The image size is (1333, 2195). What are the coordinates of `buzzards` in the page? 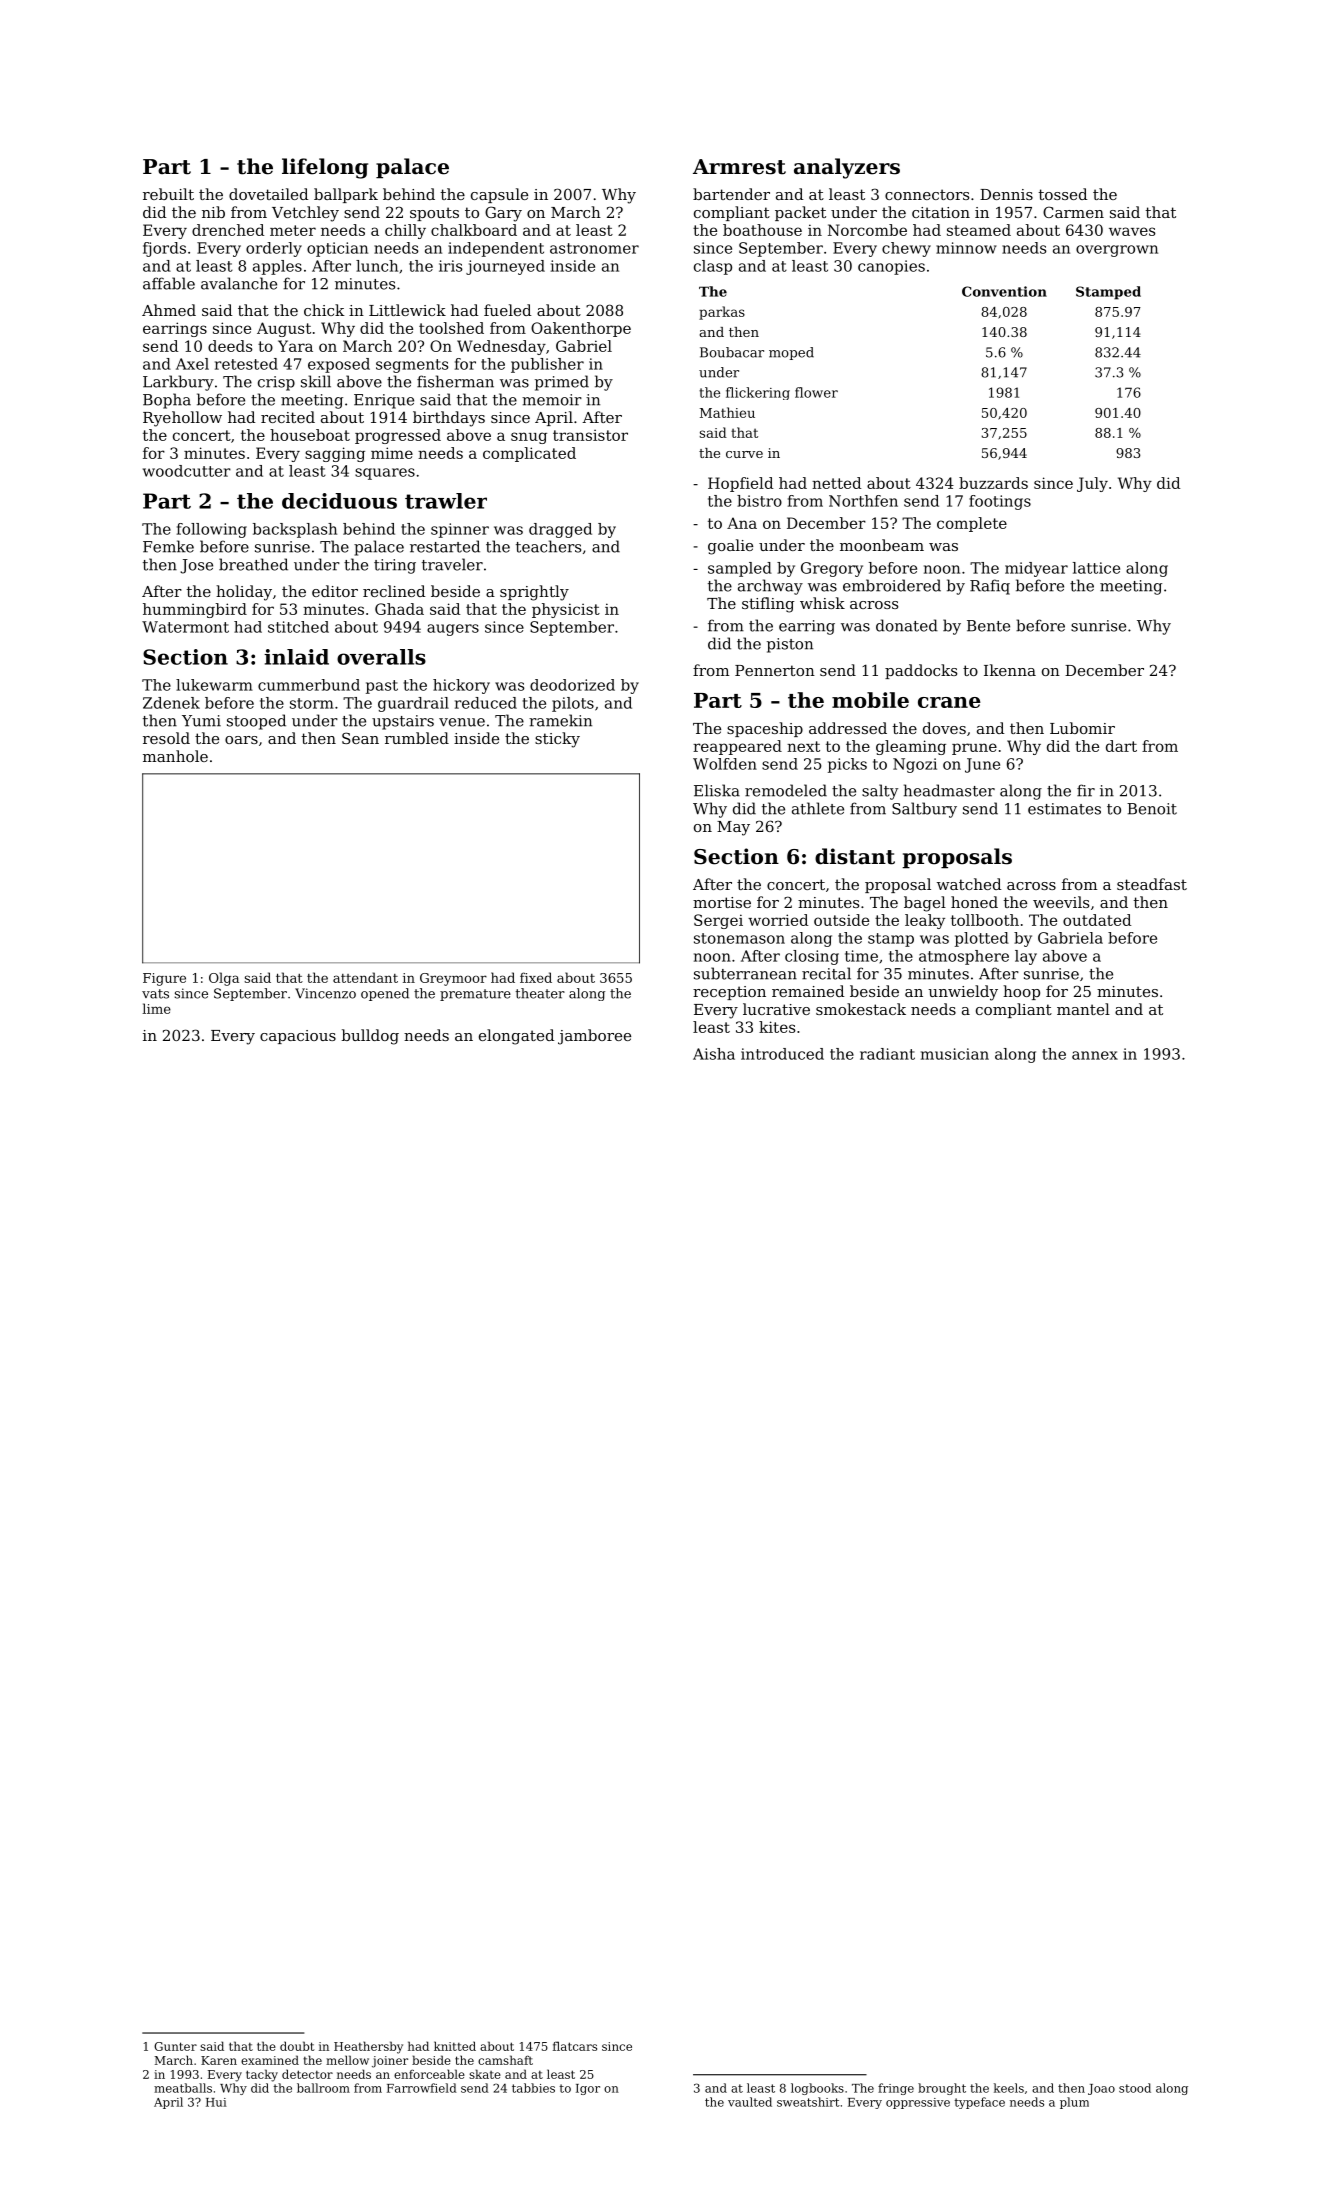 It's located at (993, 483).
